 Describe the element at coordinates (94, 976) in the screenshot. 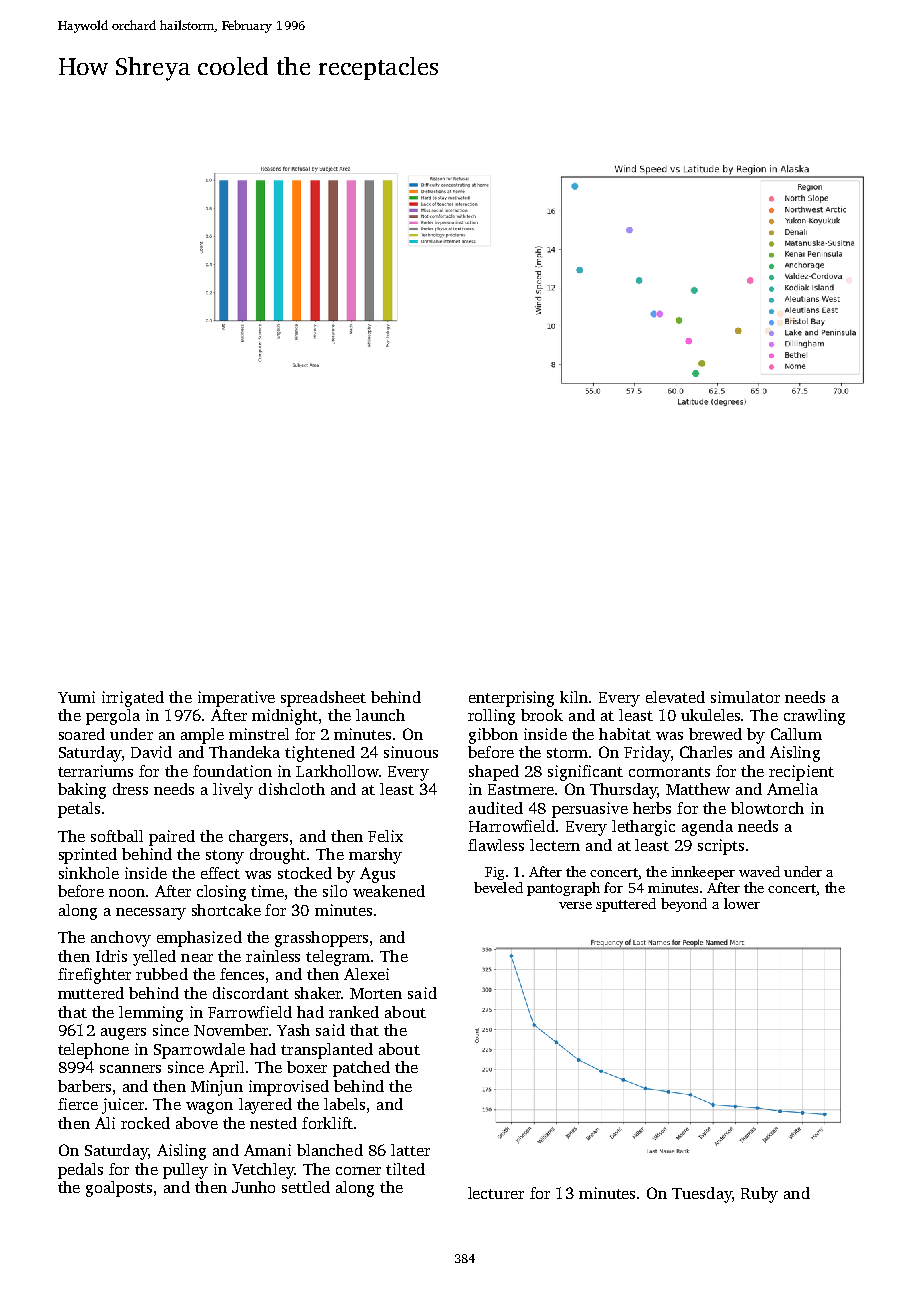

I see `firefighter` at that location.
